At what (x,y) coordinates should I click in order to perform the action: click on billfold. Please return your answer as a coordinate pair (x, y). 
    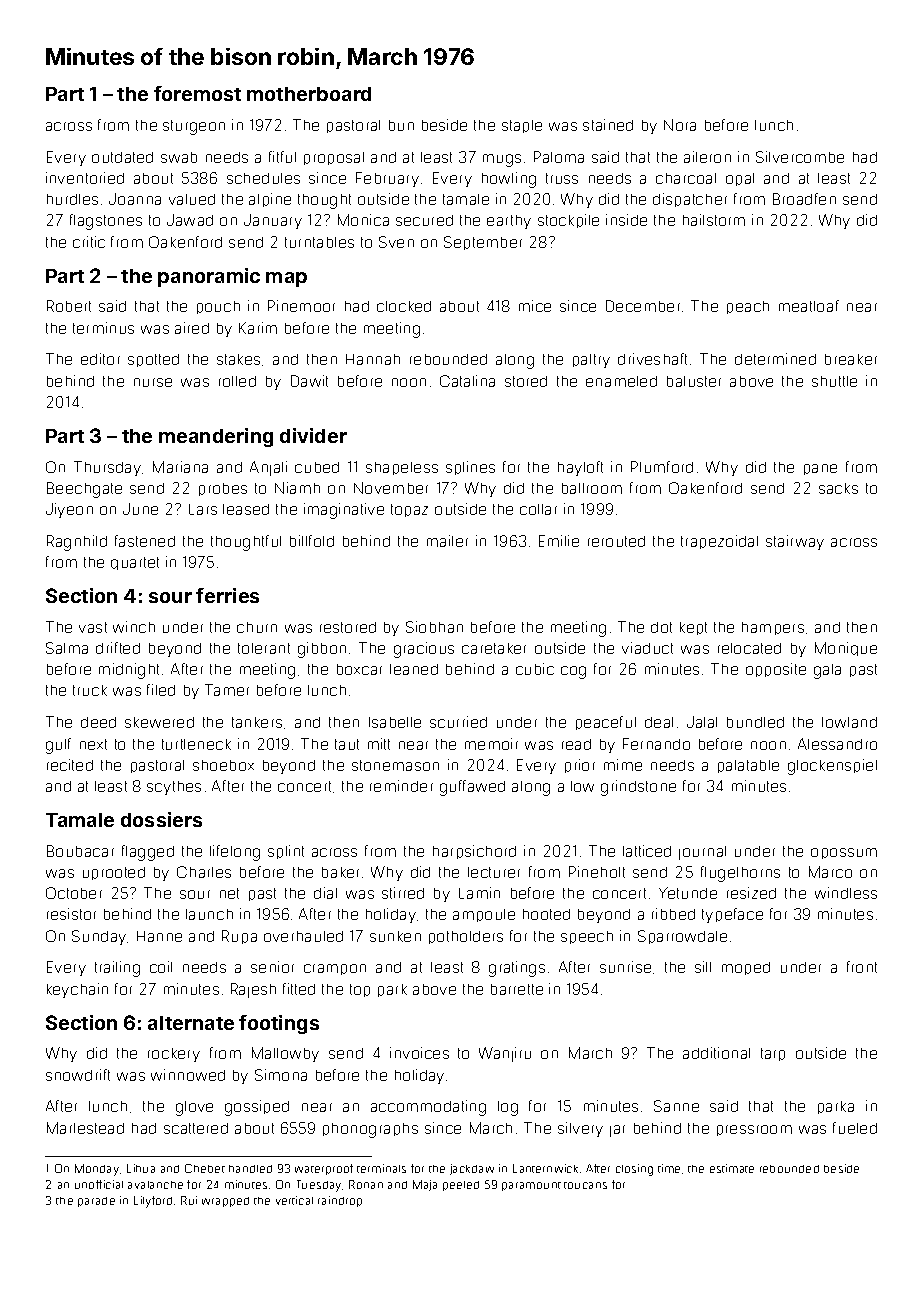
    Looking at the image, I should click on (312, 541).
